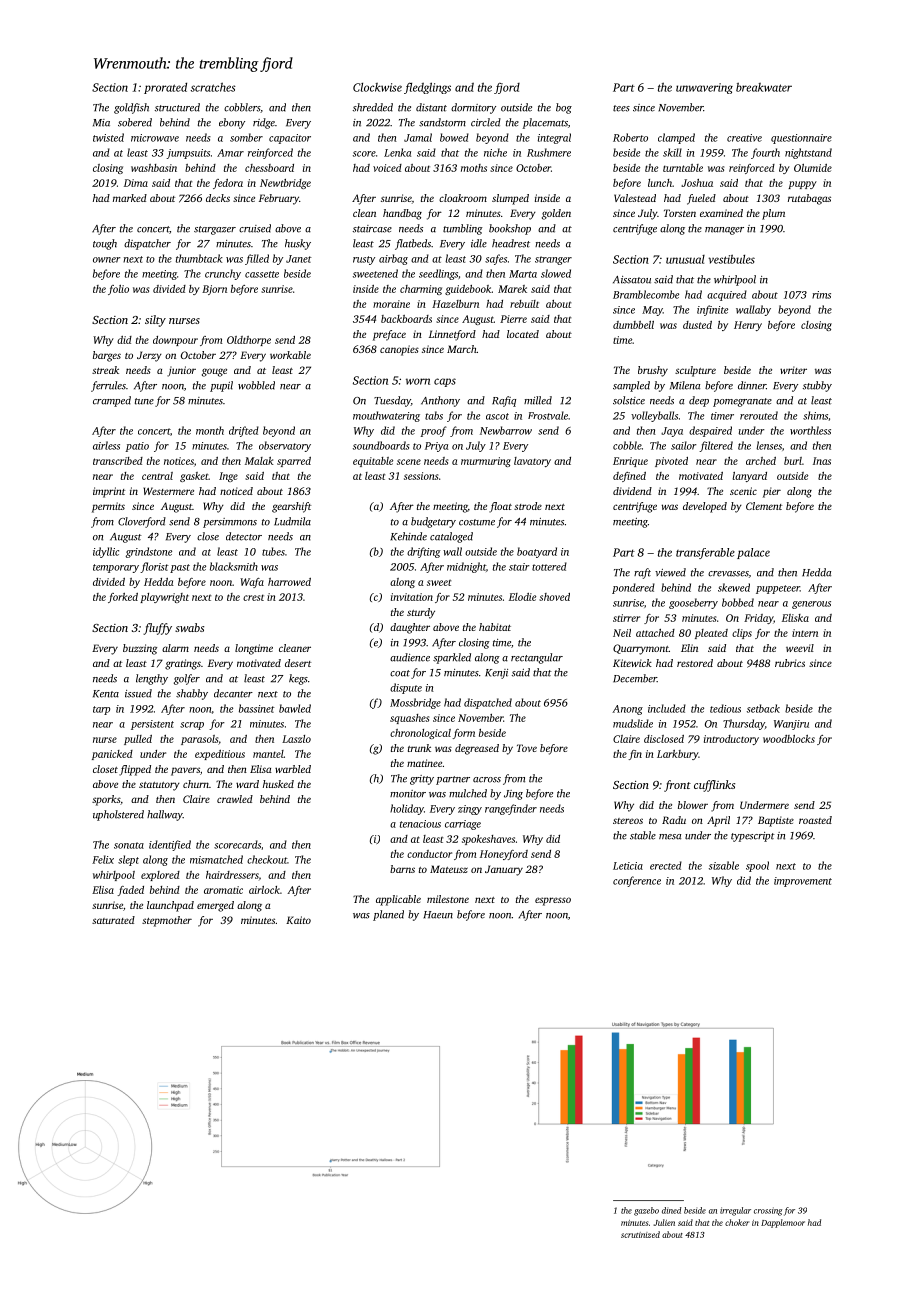 The width and height of the page is (924, 1308). Describe the element at coordinates (545, 123) in the page. I see `placemats` at that location.
